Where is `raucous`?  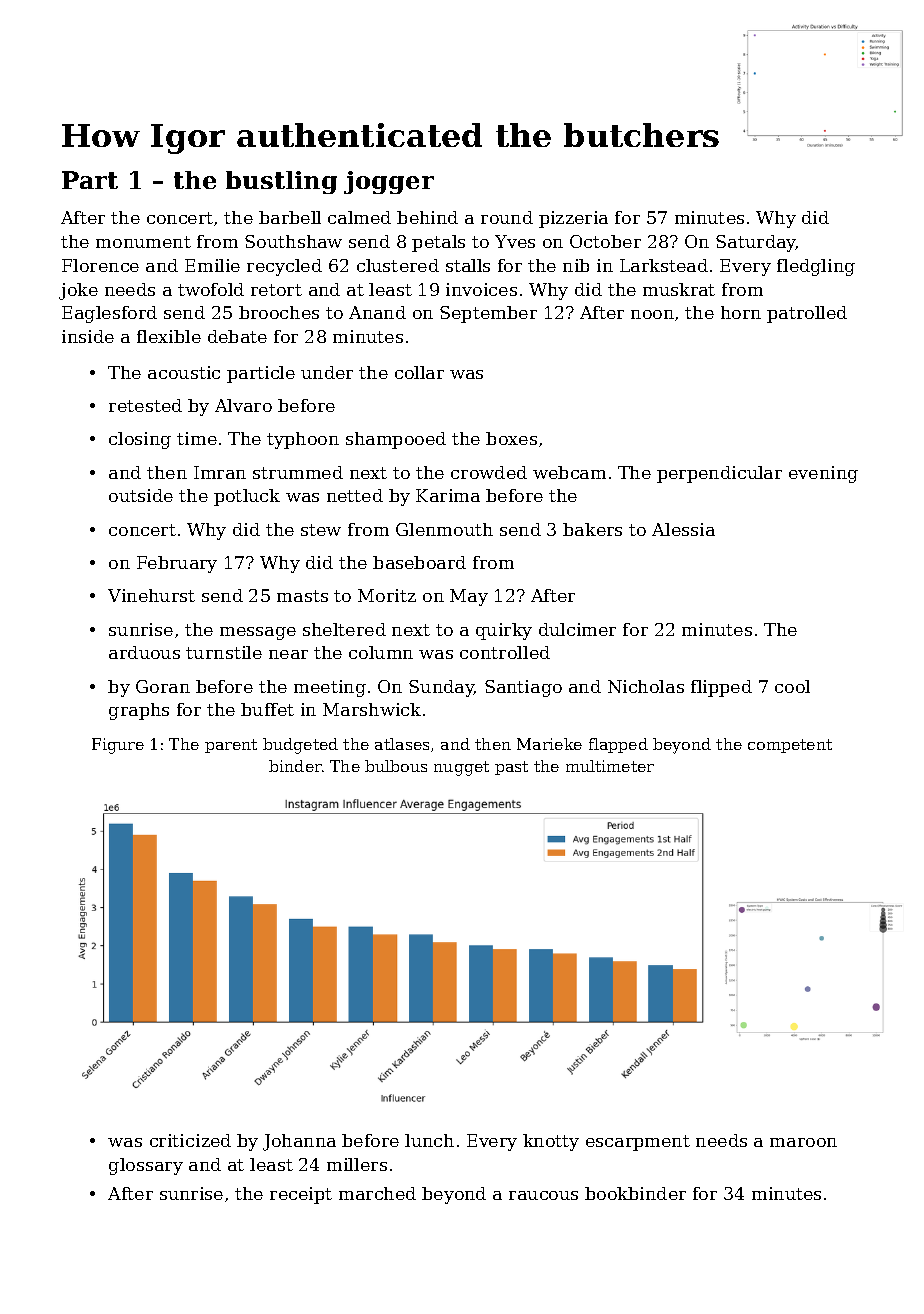 raucous is located at coordinates (543, 1195).
